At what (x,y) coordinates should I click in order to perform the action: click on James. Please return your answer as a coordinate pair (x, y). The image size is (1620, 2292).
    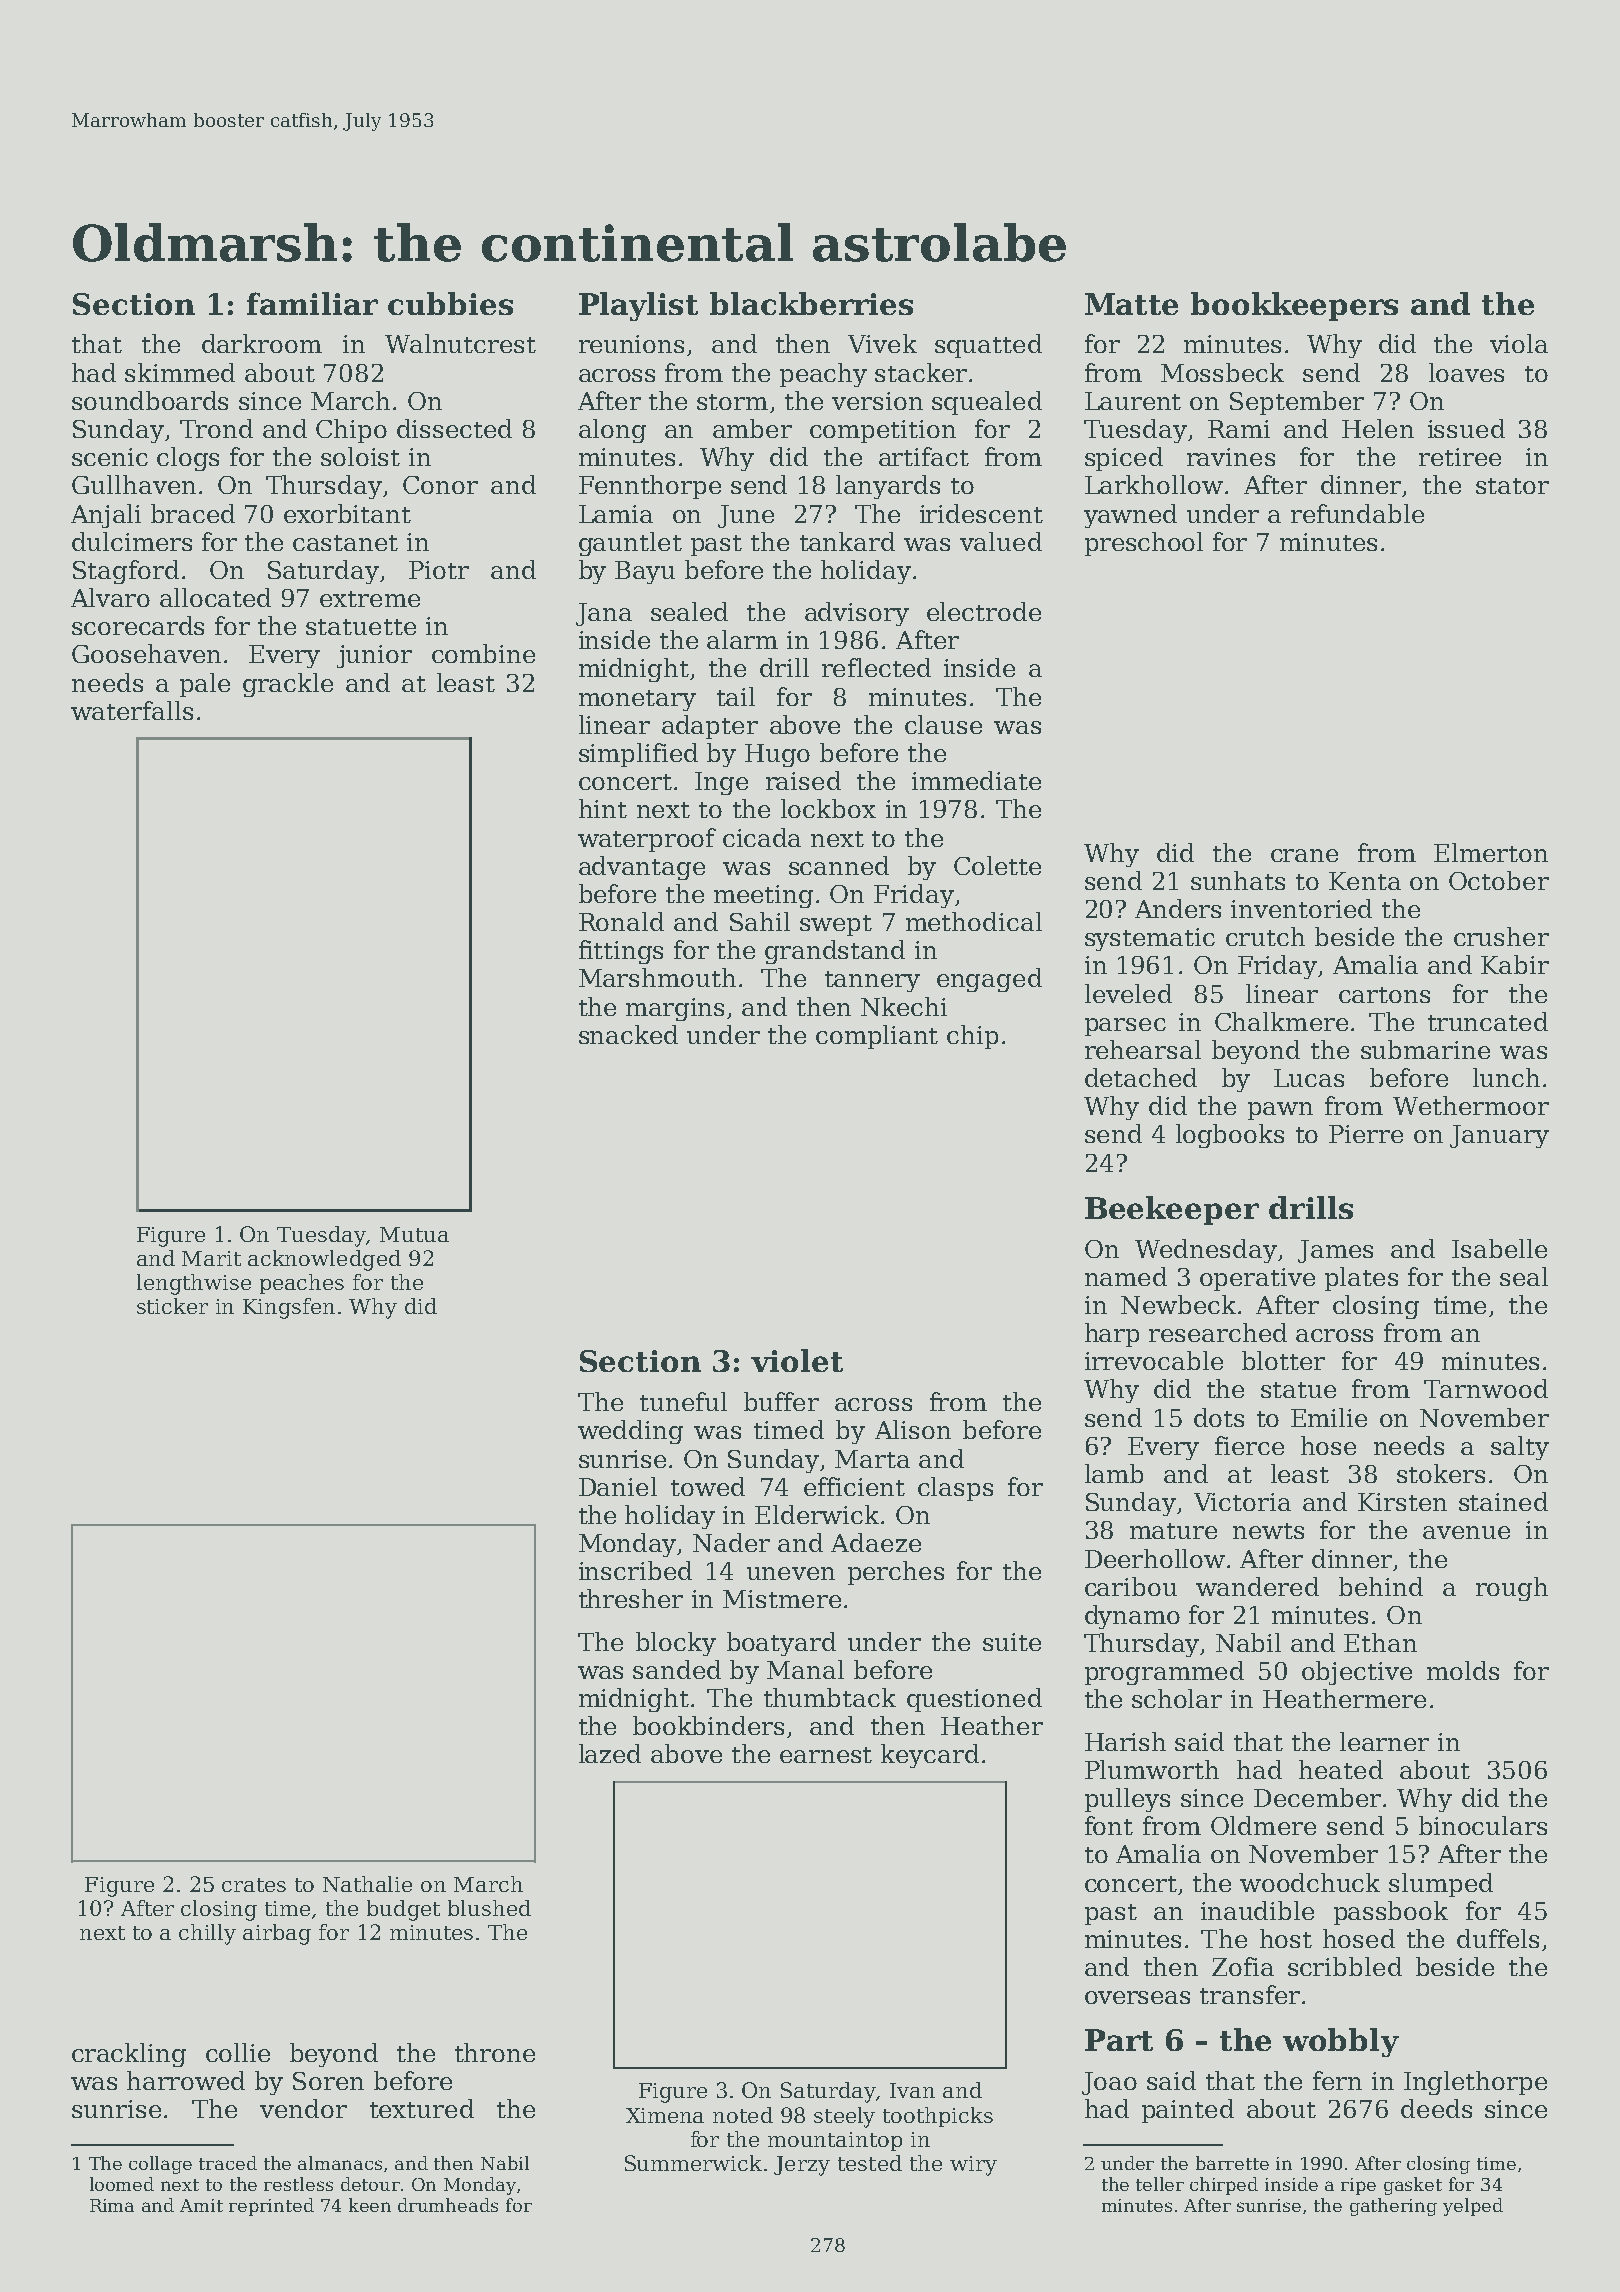
    Looking at the image, I should click on (1335, 1251).
